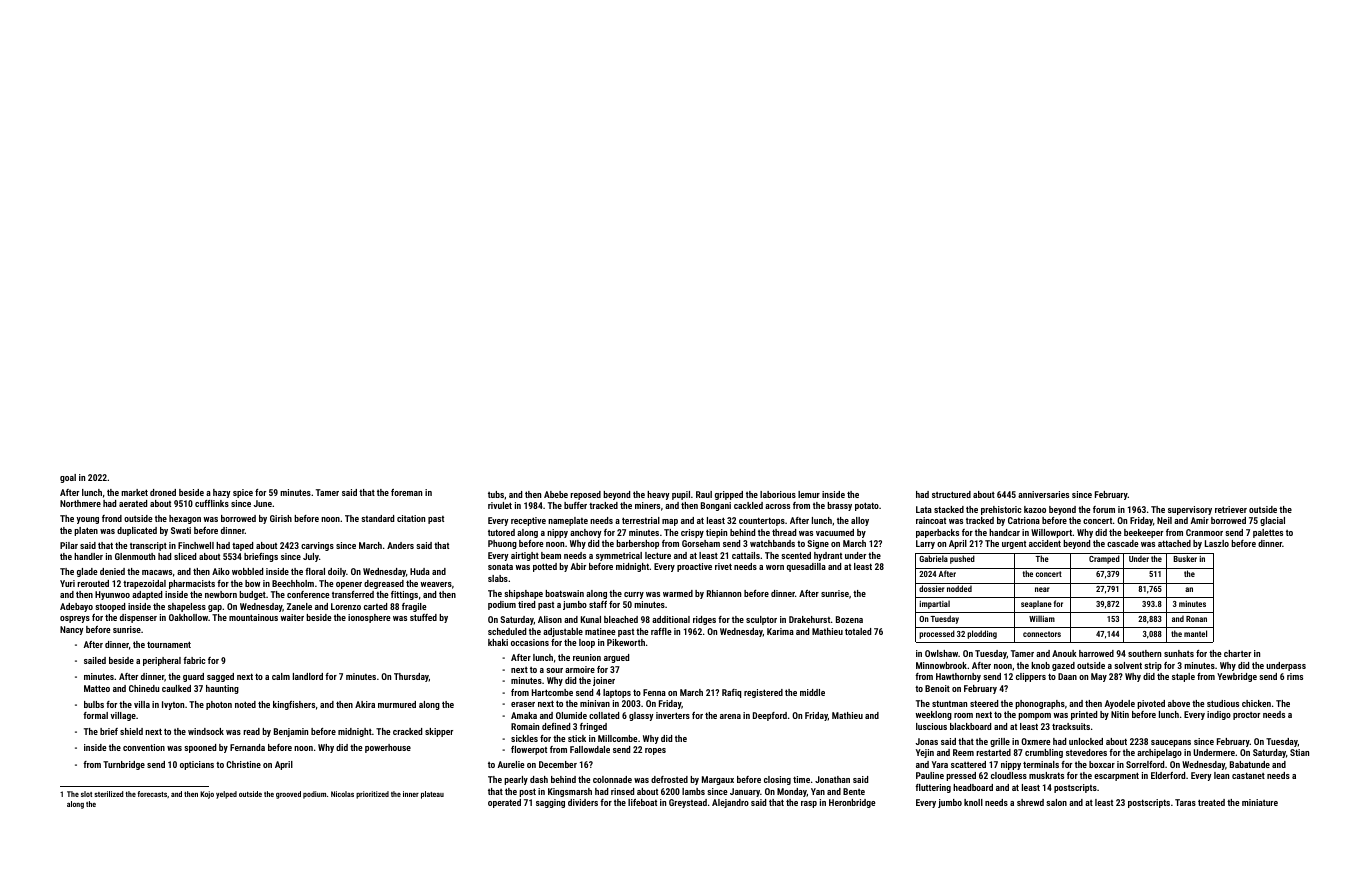 The height and width of the screenshot is (887, 1372). What do you see at coordinates (1042, 589) in the screenshot?
I see `near` at bounding box center [1042, 589].
